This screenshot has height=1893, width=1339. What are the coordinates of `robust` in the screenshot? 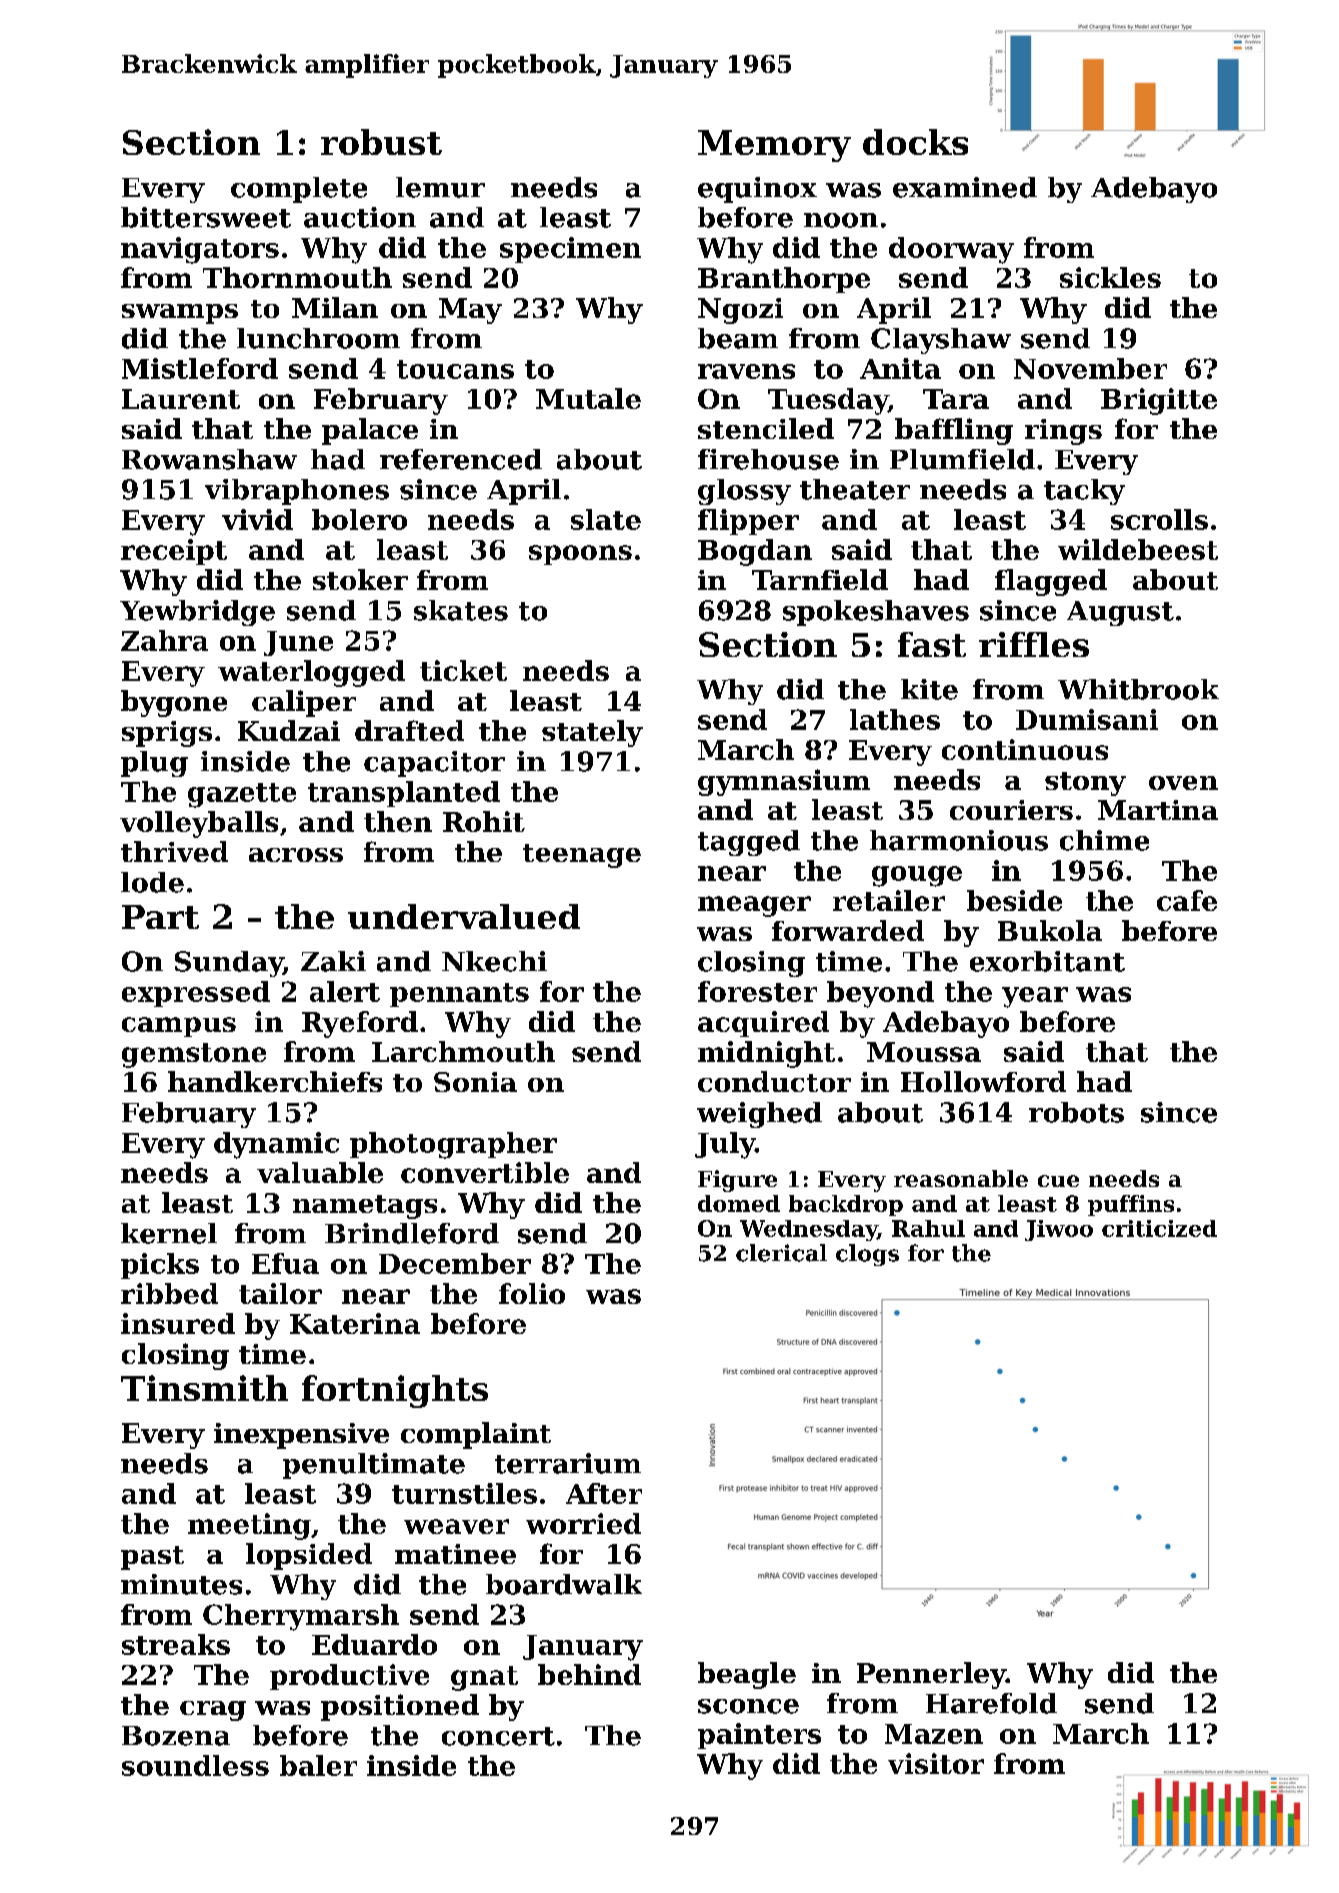 It's located at (381, 142).
